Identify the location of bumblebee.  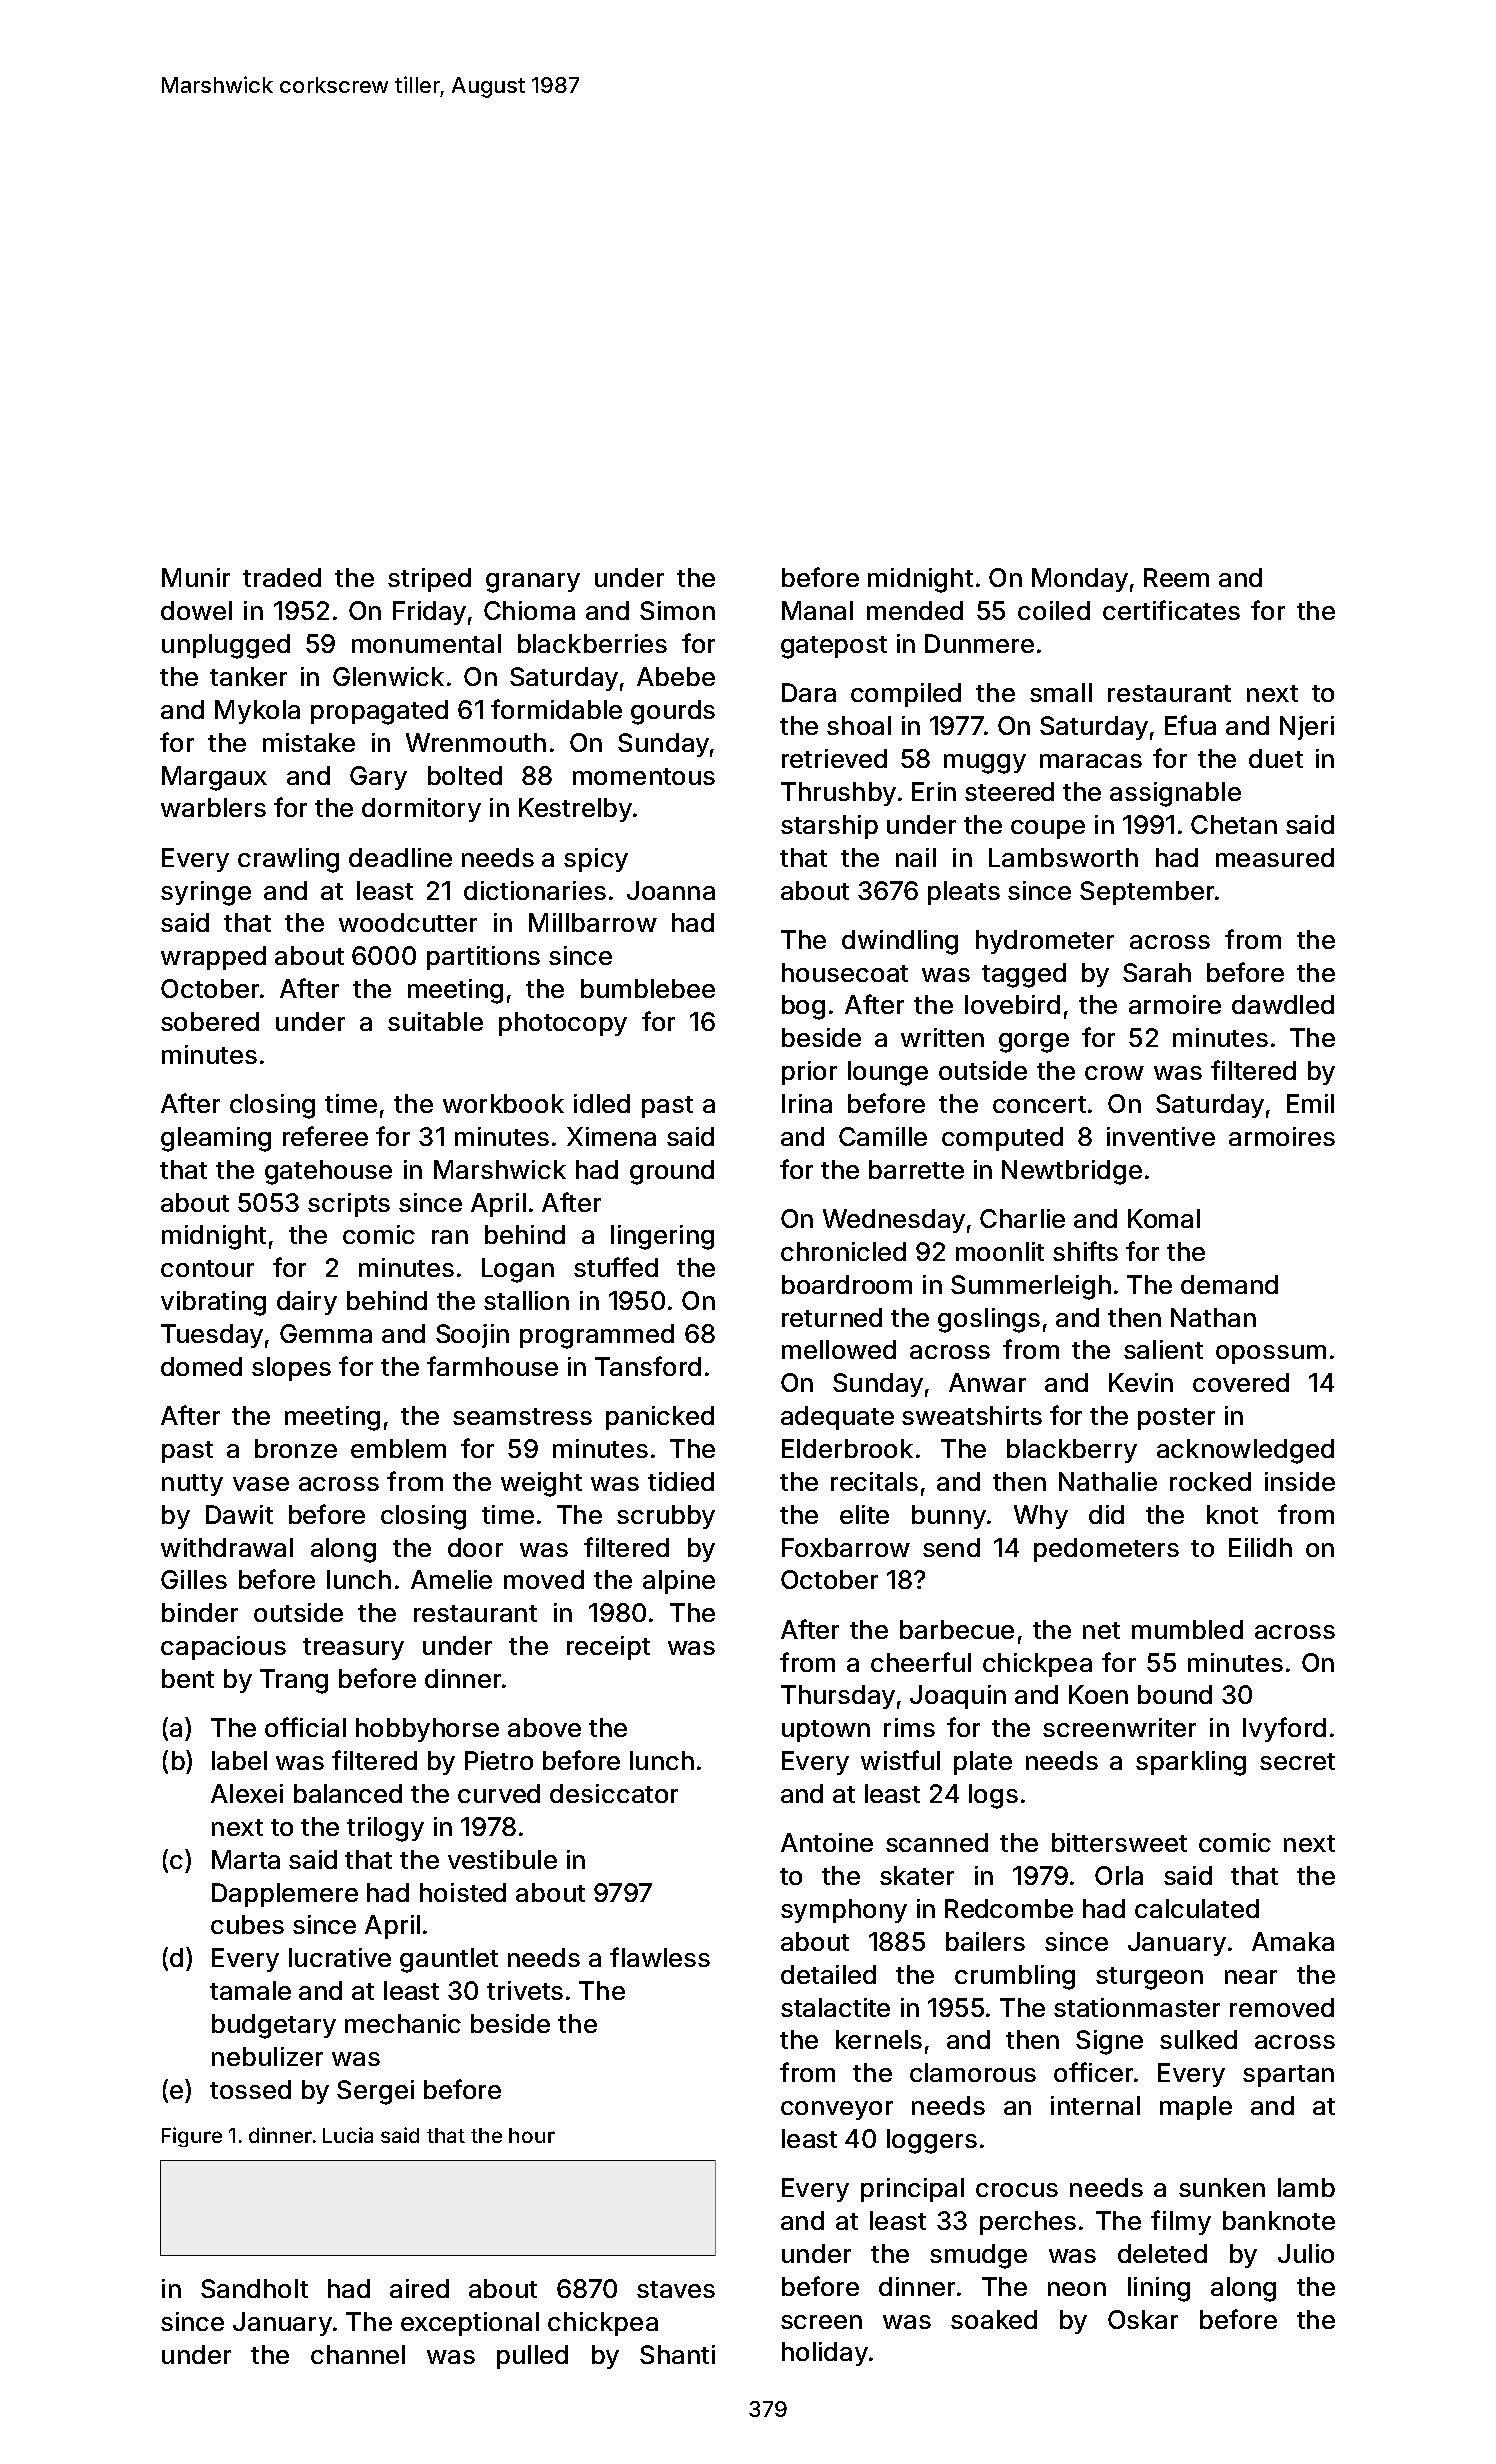
(648, 988).
